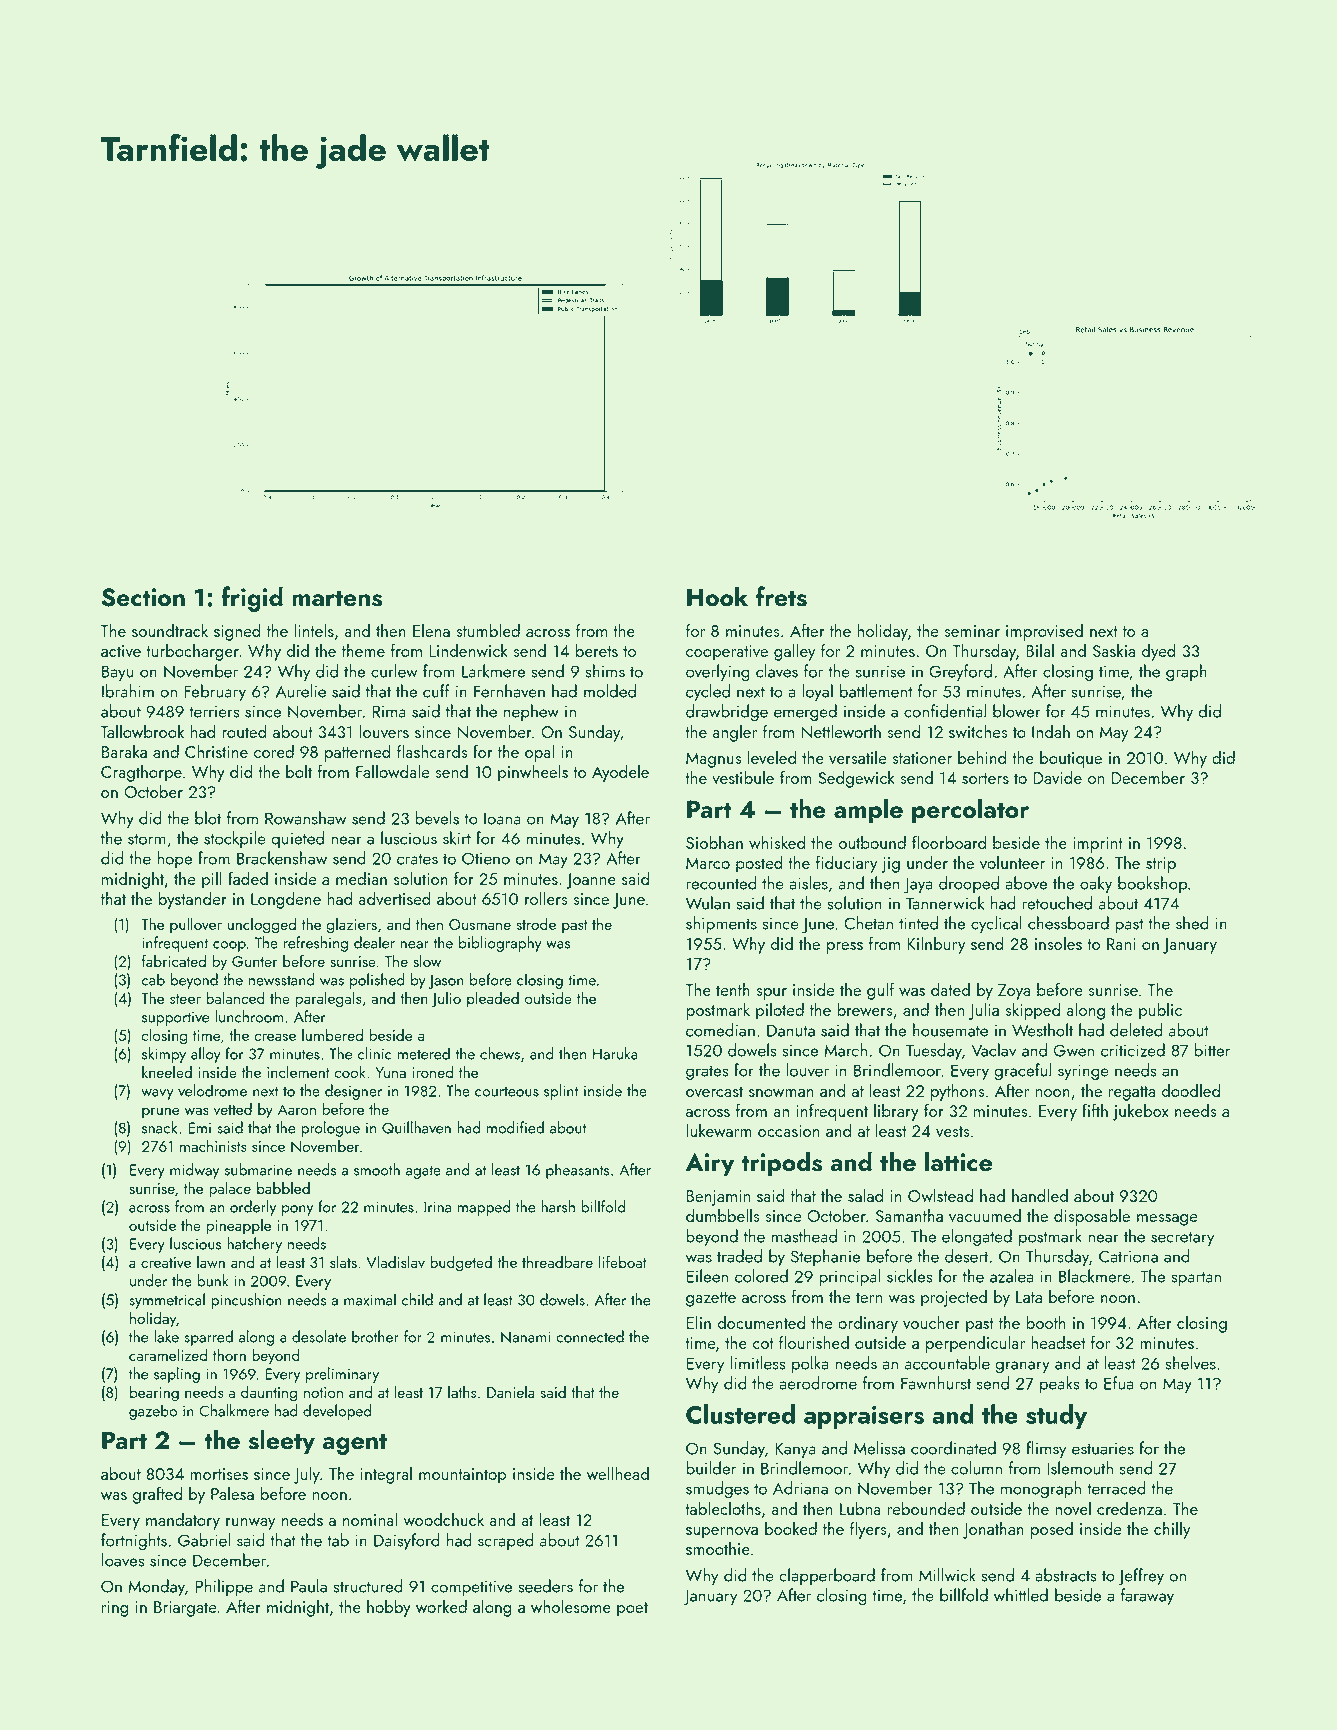 Image resolution: width=1337 pixels, height=1730 pixels. What do you see at coordinates (166, 1336) in the screenshot?
I see `lake` at bounding box center [166, 1336].
